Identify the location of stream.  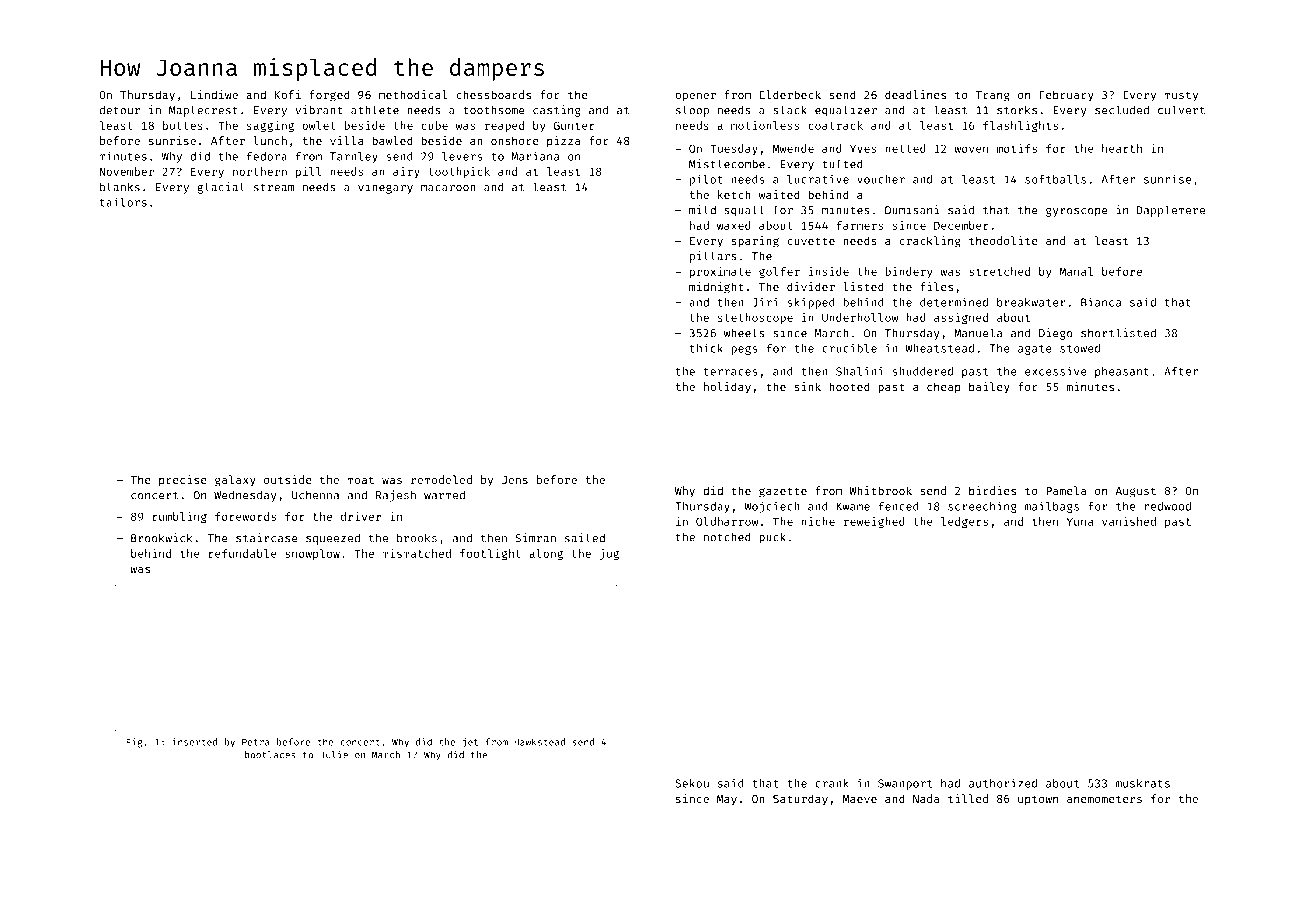
(274, 187).
